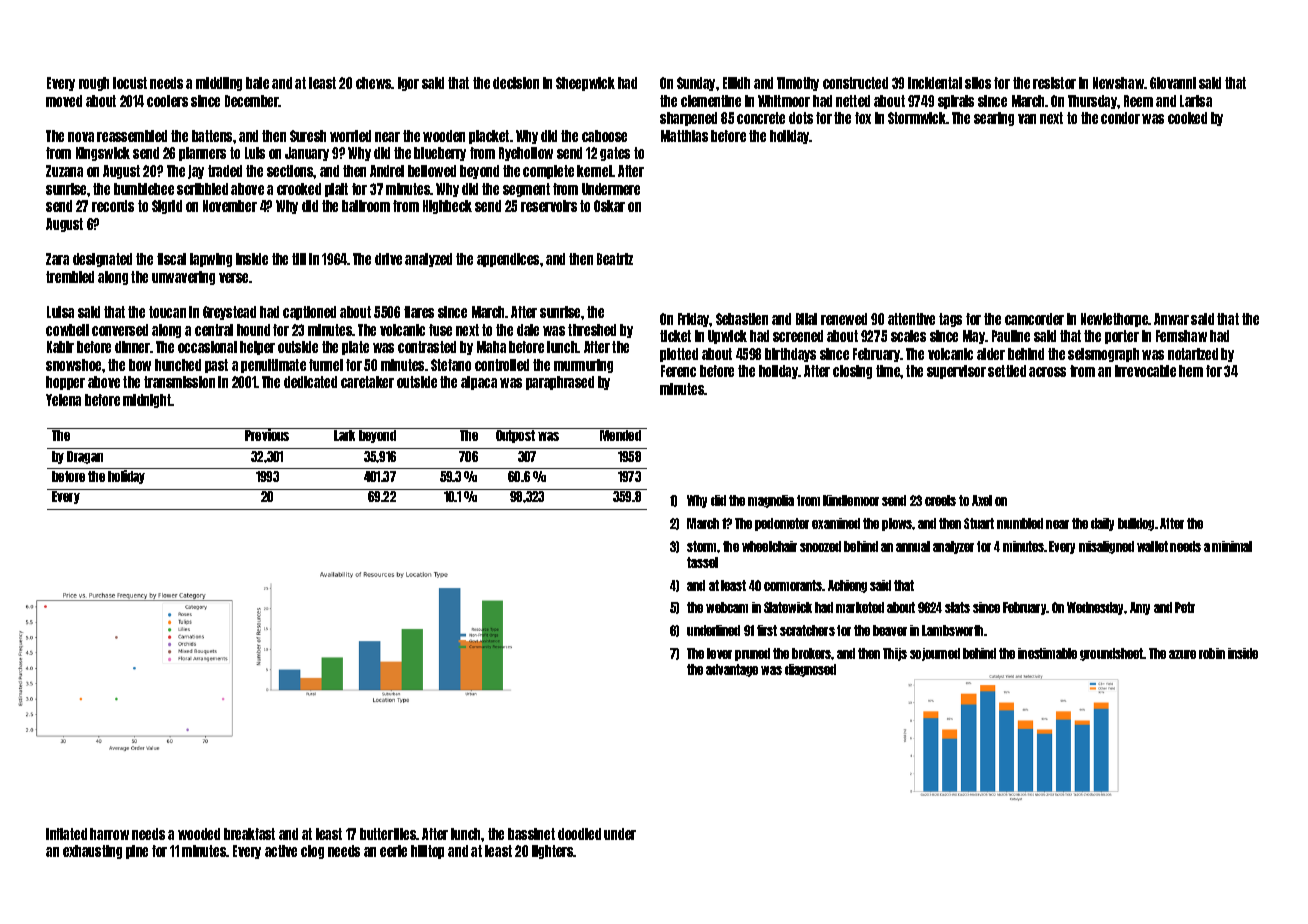  I want to click on constructed, so click(855, 83).
